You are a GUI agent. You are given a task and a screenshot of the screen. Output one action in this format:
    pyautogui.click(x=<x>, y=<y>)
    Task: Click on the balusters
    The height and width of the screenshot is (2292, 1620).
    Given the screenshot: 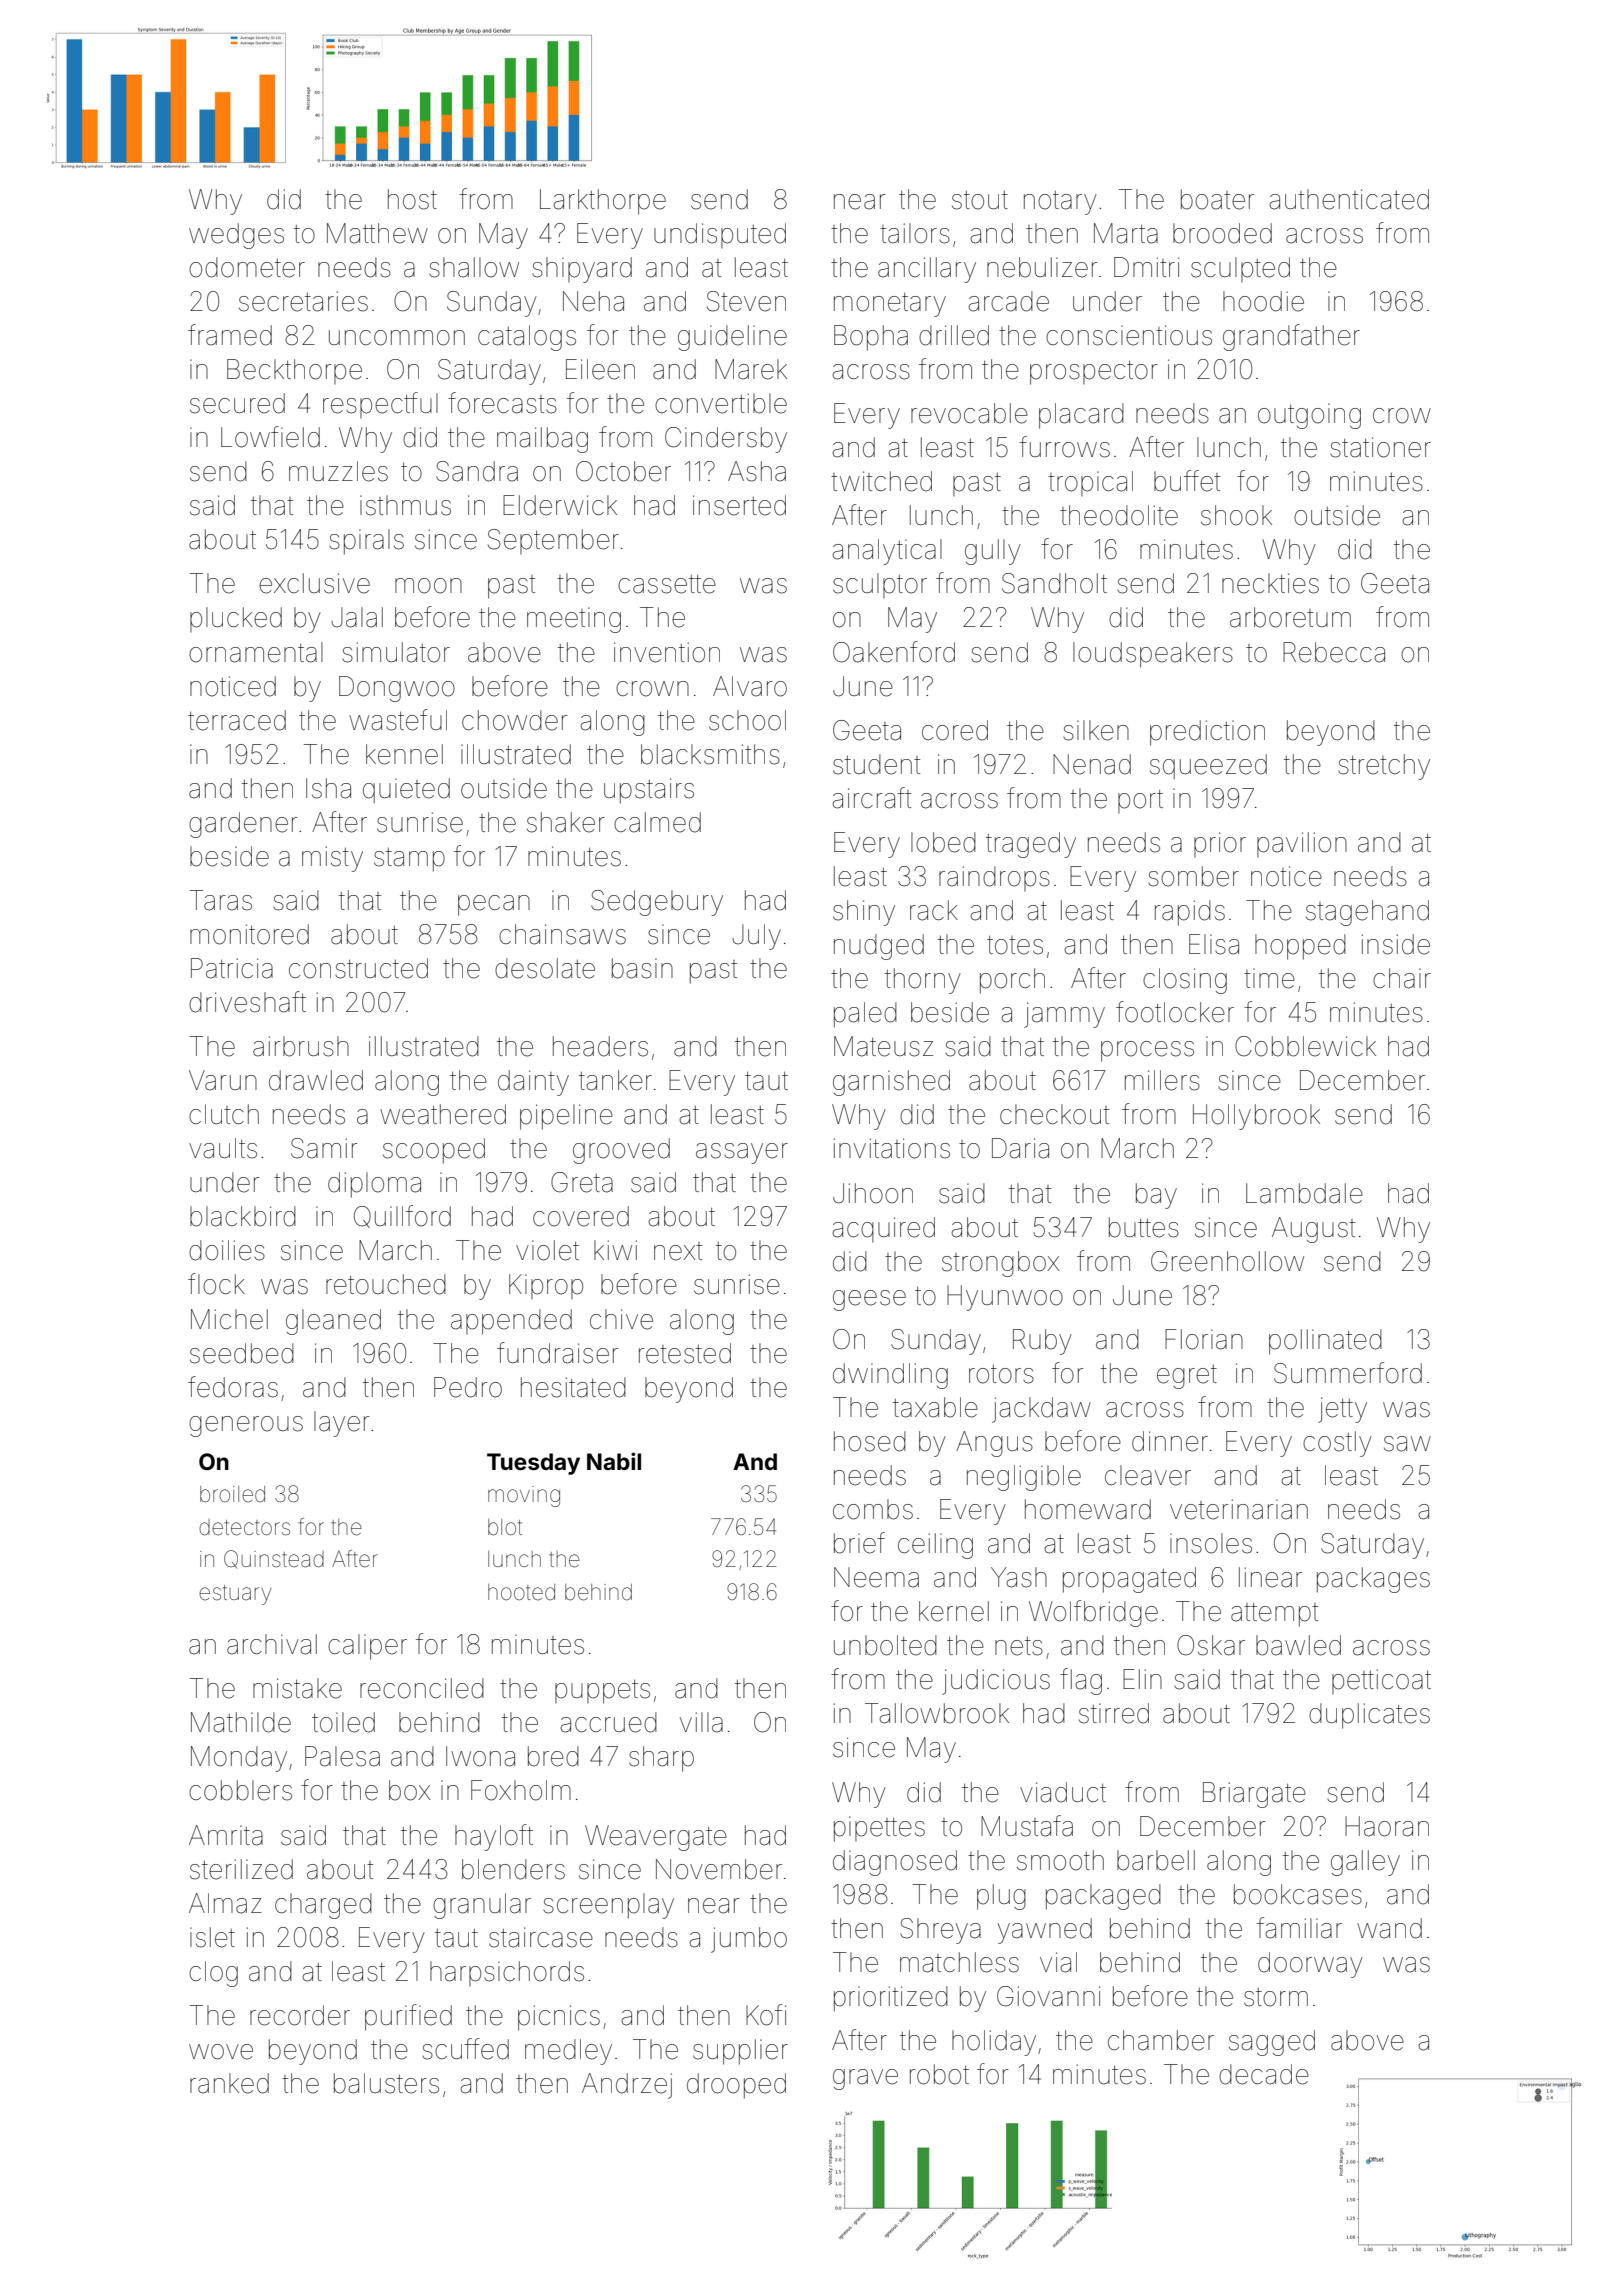 What is the action you would take?
    pyautogui.click(x=386, y=2083)
